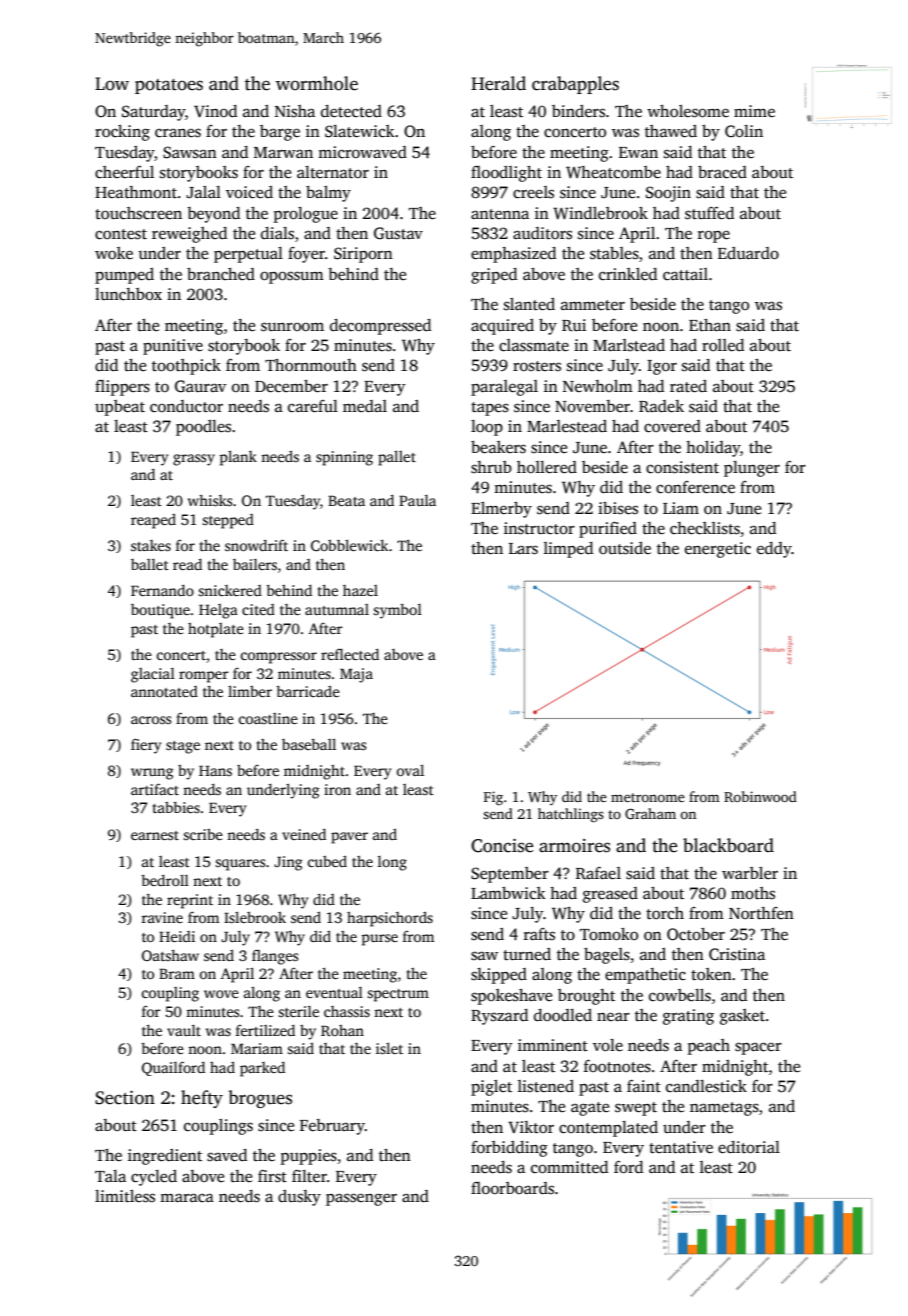  I want to click on punitive, so click(173, 347).
